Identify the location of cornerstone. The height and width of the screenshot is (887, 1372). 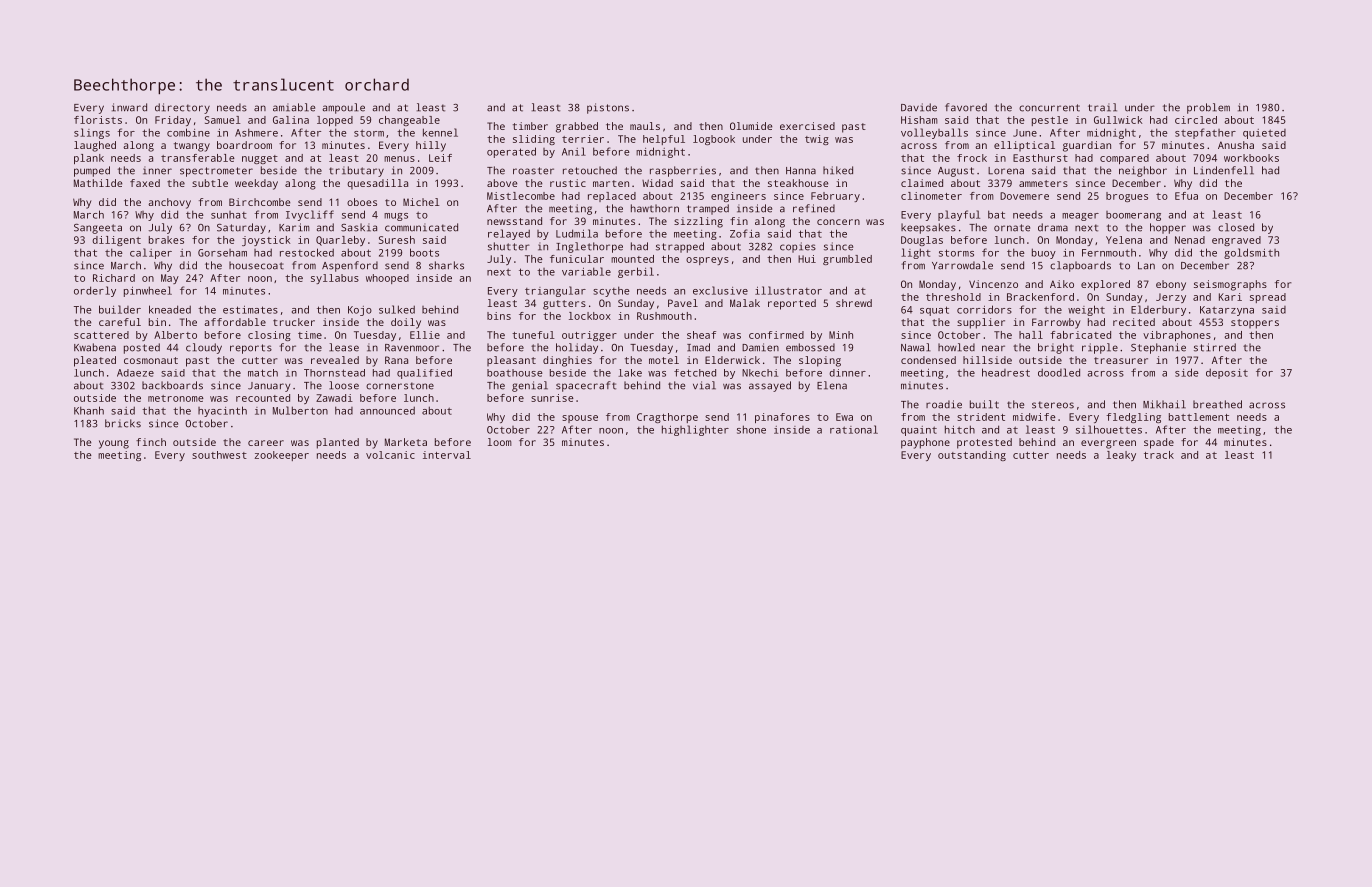
(400, 386).
